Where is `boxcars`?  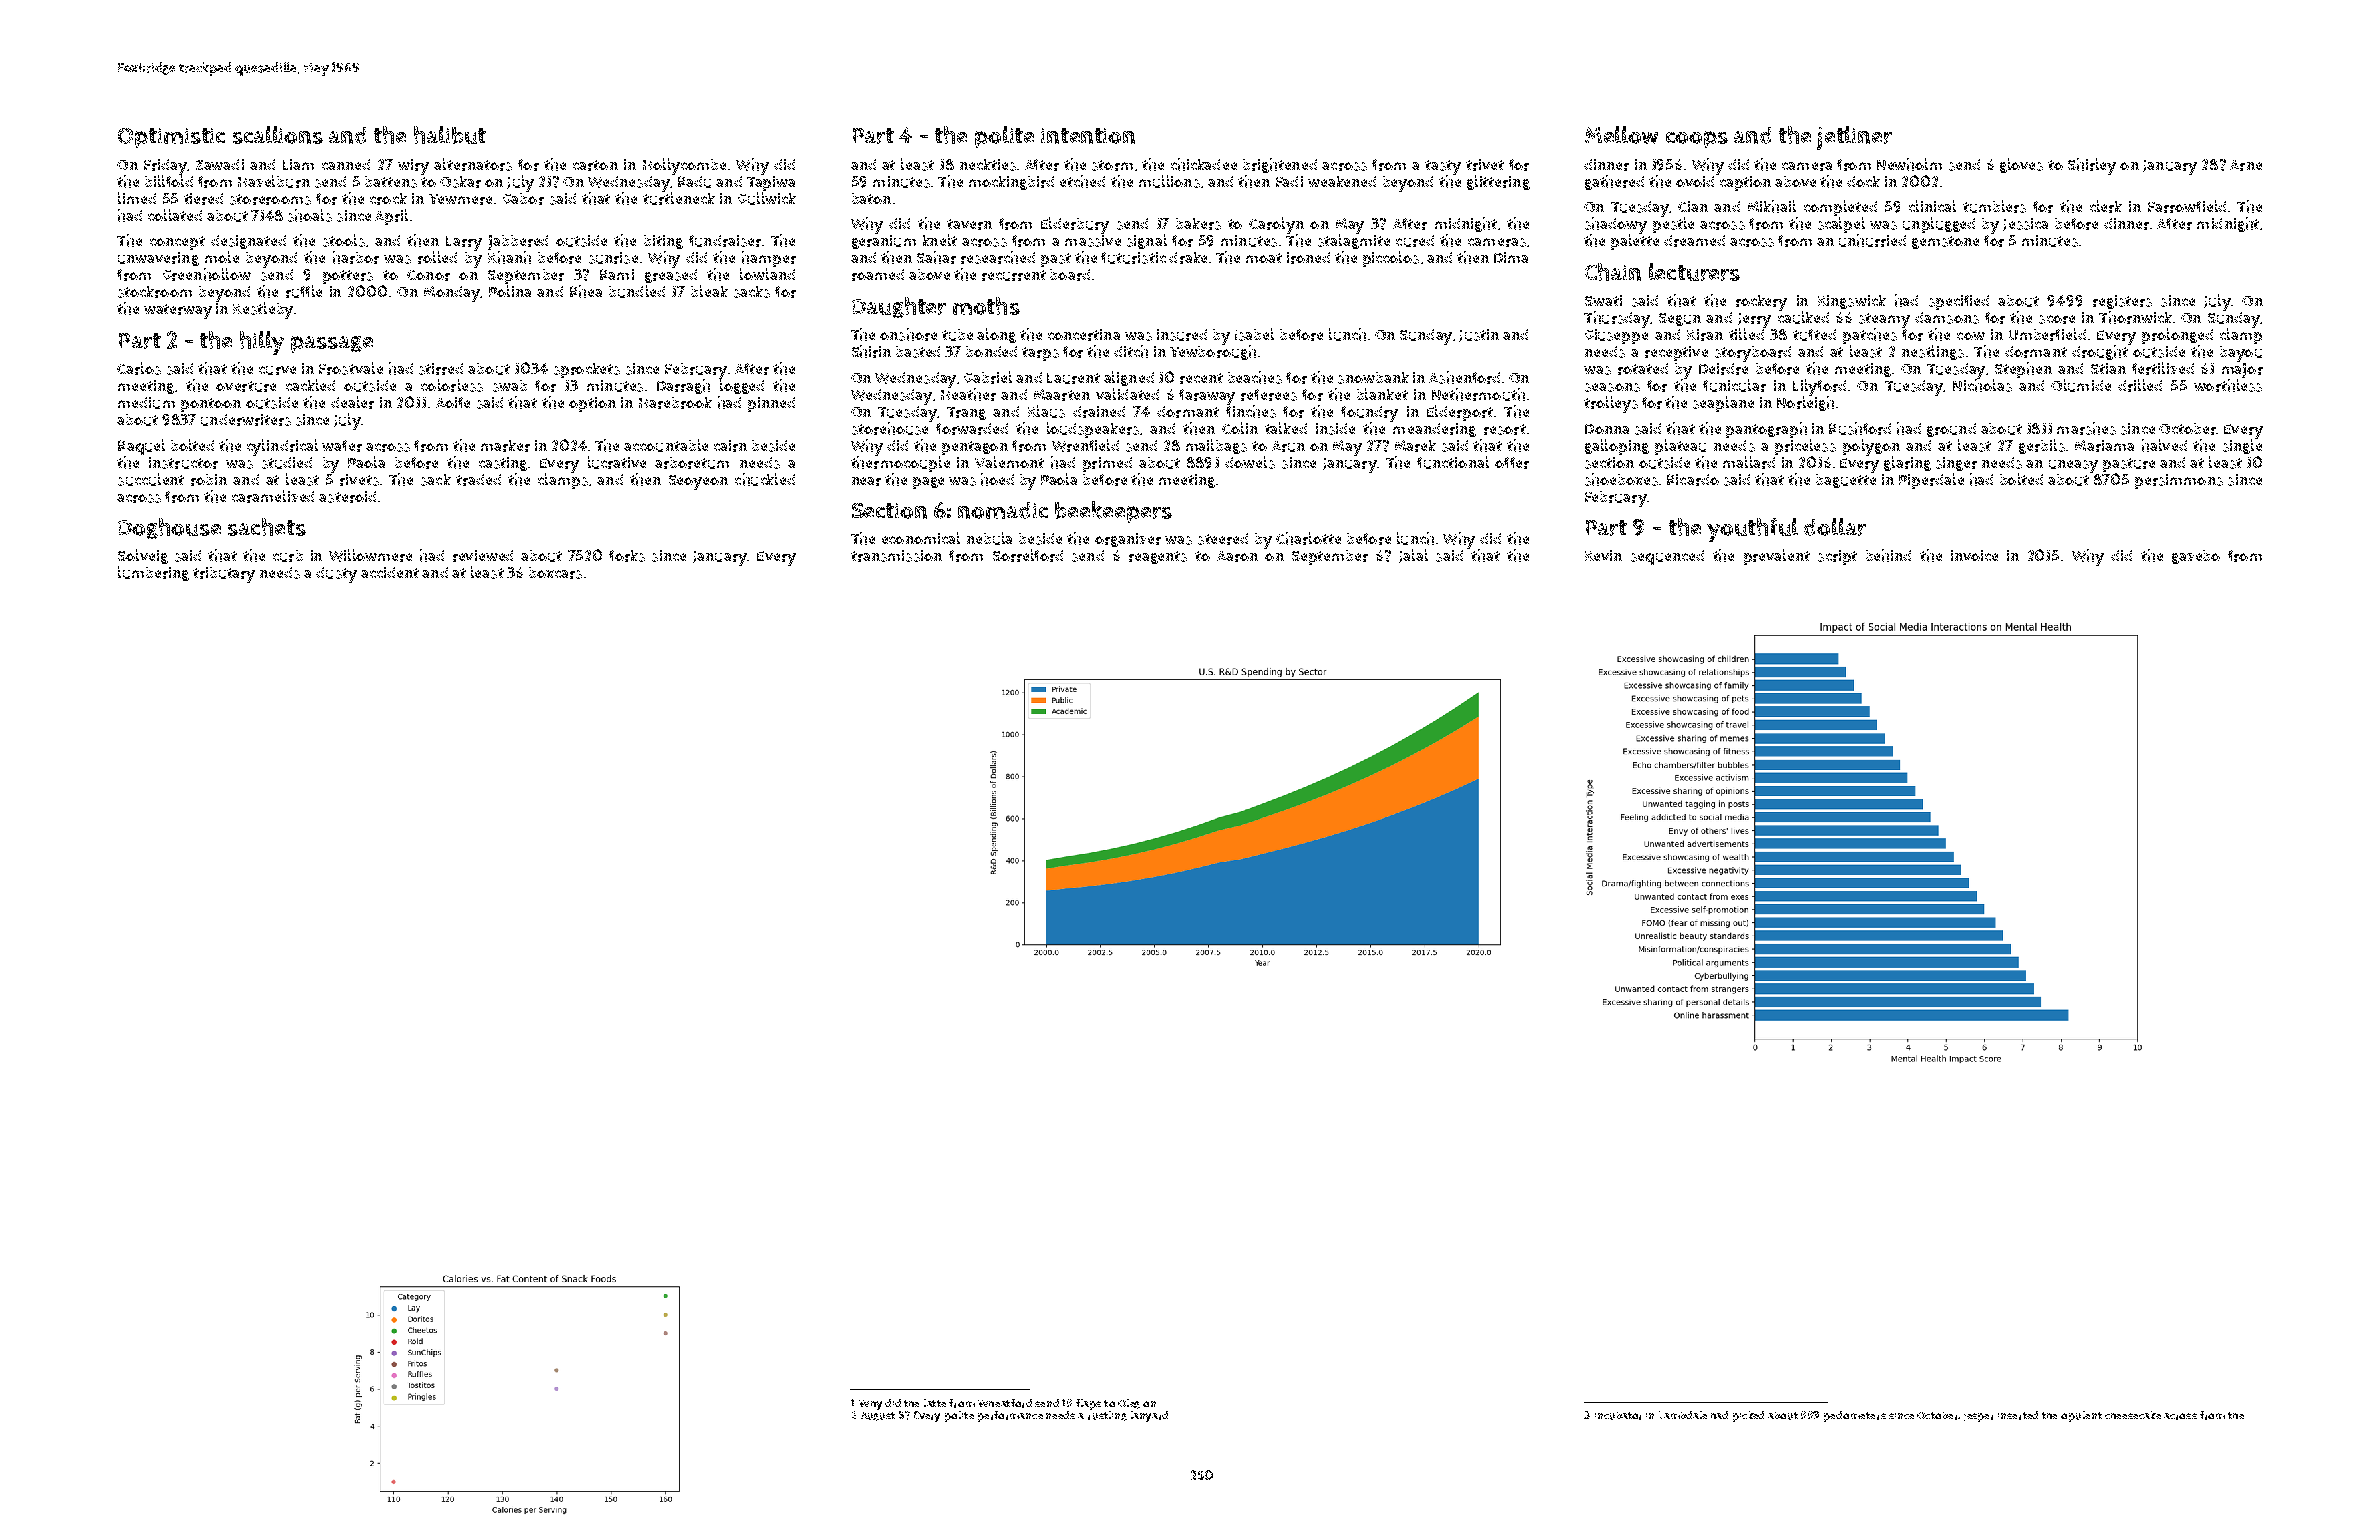
boxcars is located at coordinates (555, 573).
